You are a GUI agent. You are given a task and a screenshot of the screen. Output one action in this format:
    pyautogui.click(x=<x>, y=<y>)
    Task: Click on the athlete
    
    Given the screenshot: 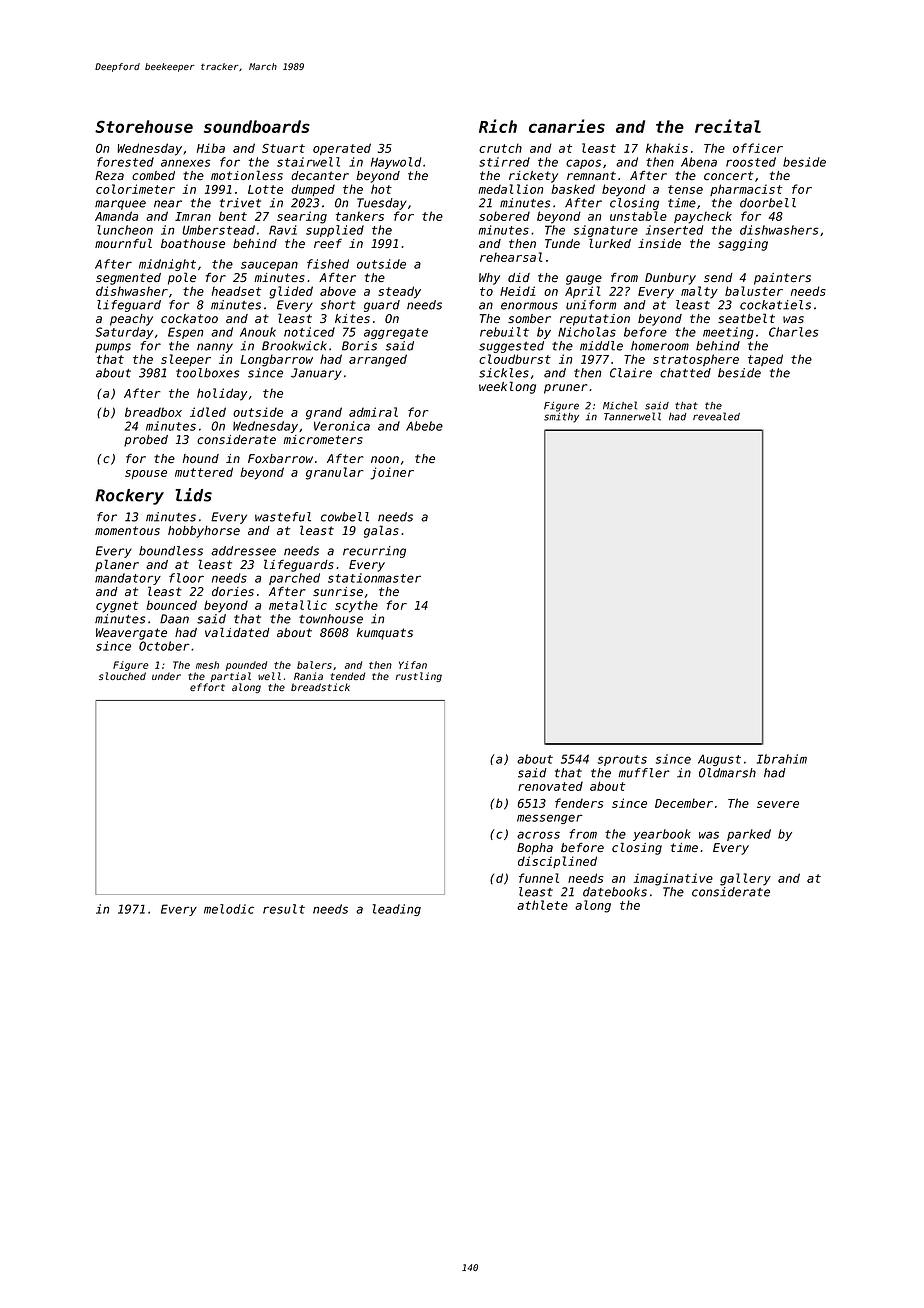 What is the action you would take?
    pyautogui.click(x=542, y=905)
